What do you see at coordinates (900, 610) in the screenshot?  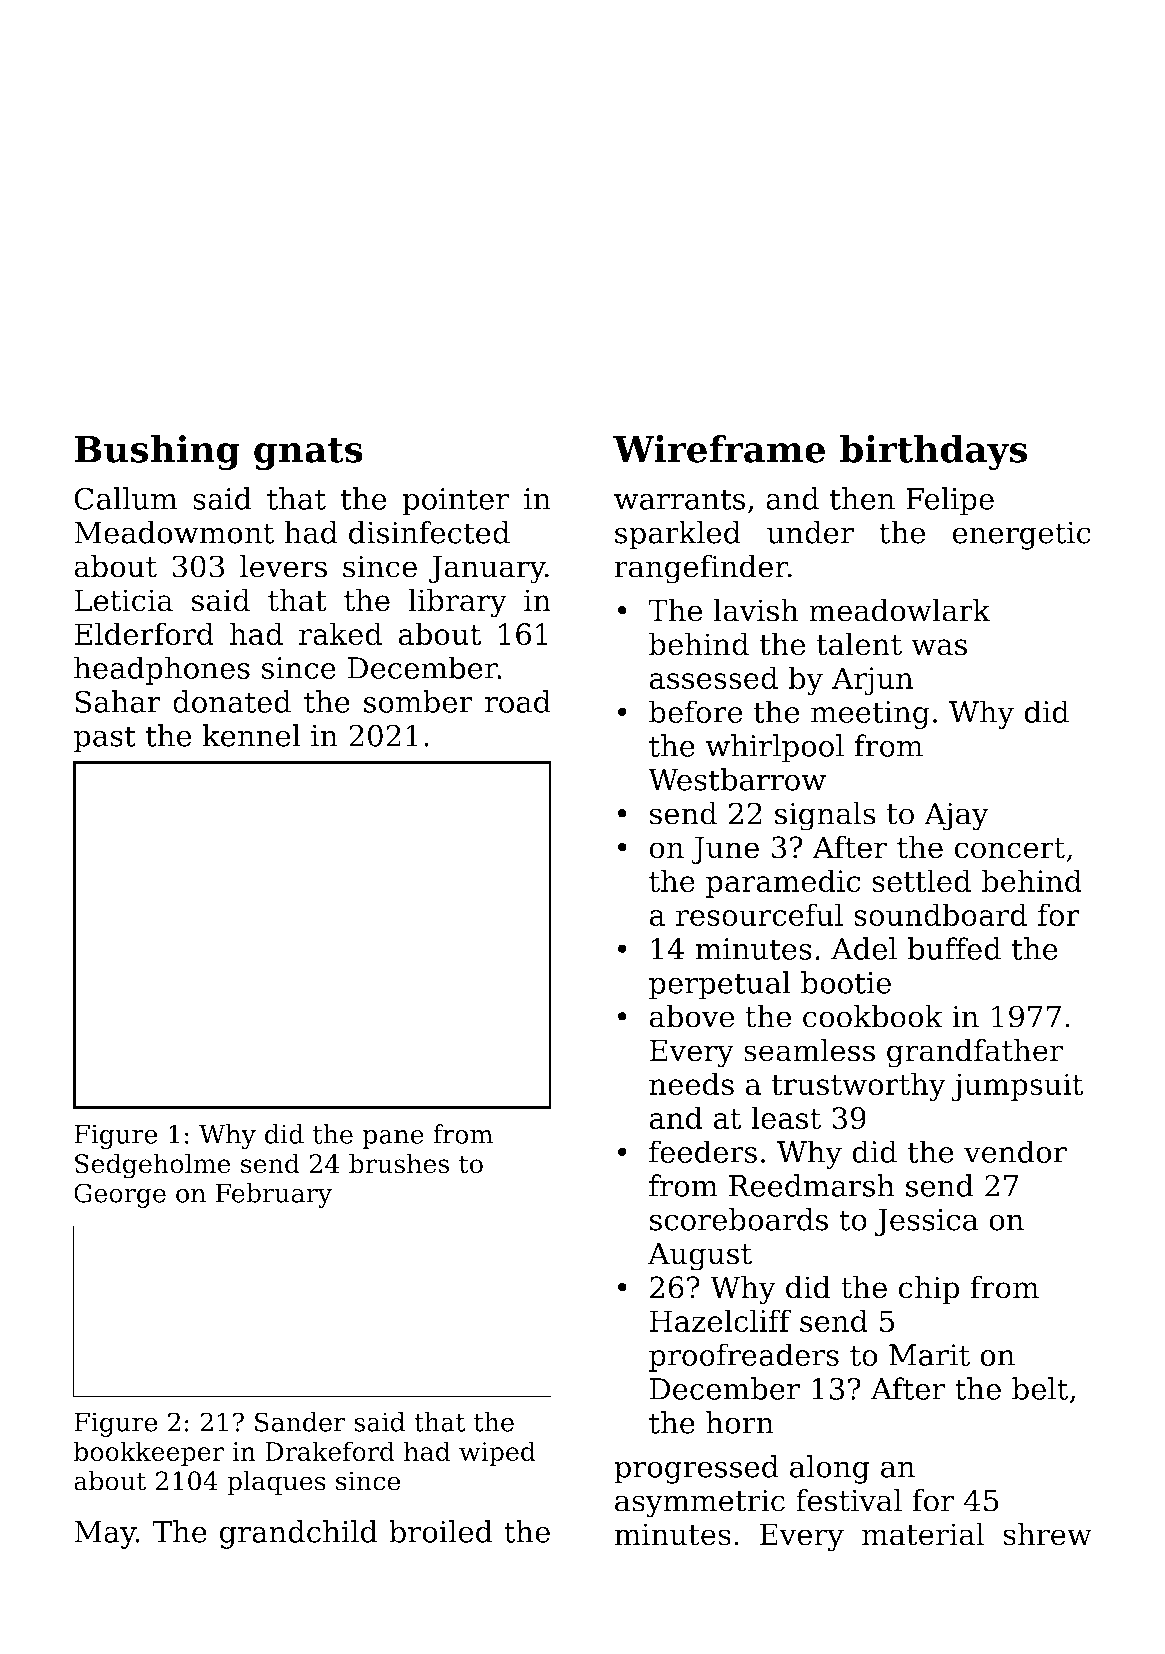 I see `meadowlark` at bounding box center [900, 610].
